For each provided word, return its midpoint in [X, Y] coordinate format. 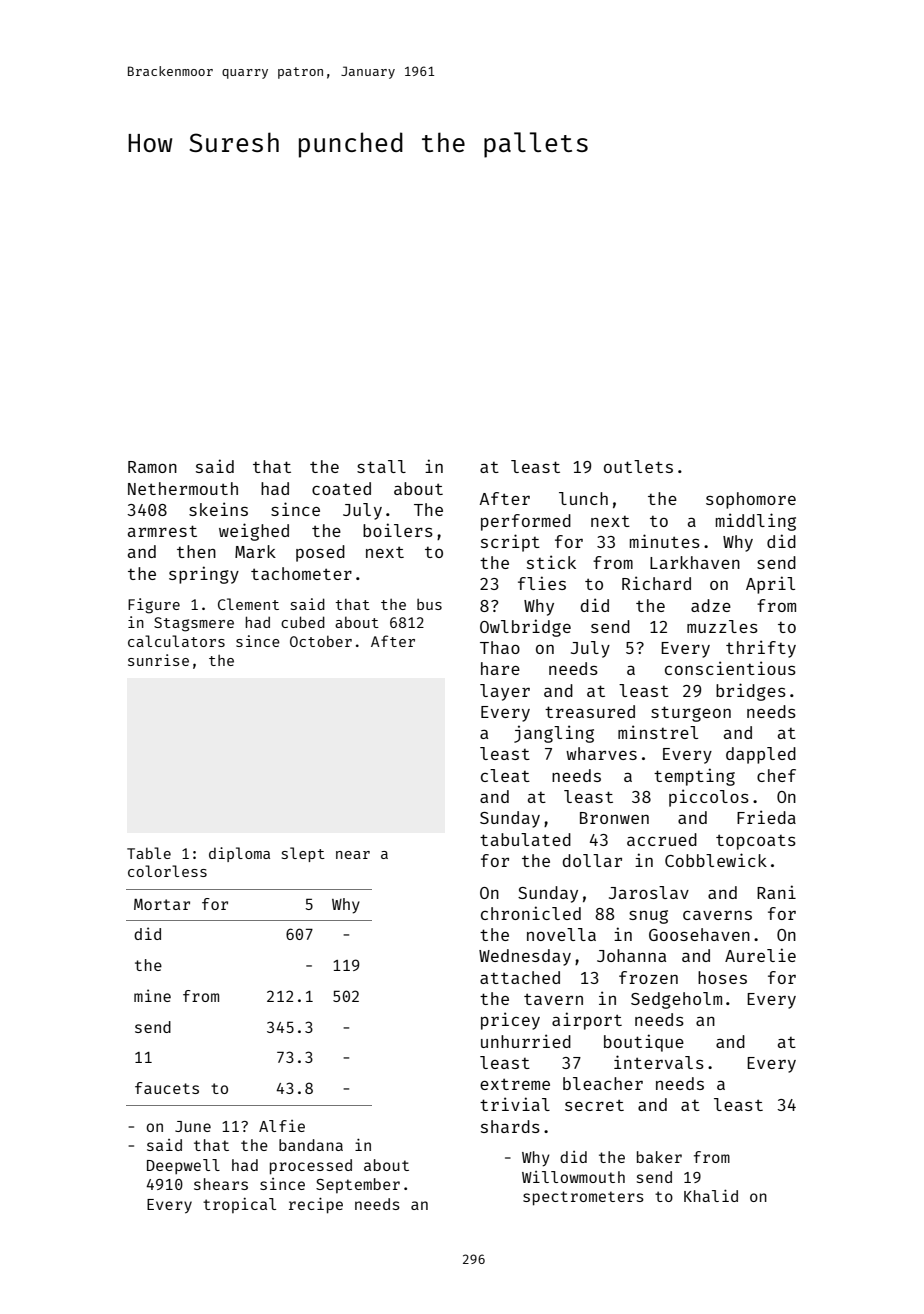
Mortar [162, 904]
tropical [239, 1205]
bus [429, 604]
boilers [398, 530]
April [770, 585]
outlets [638, 466]
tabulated [525, 839]
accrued [662, 839]
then [196, 551]
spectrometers [583, 1198]
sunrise [158, 660]
